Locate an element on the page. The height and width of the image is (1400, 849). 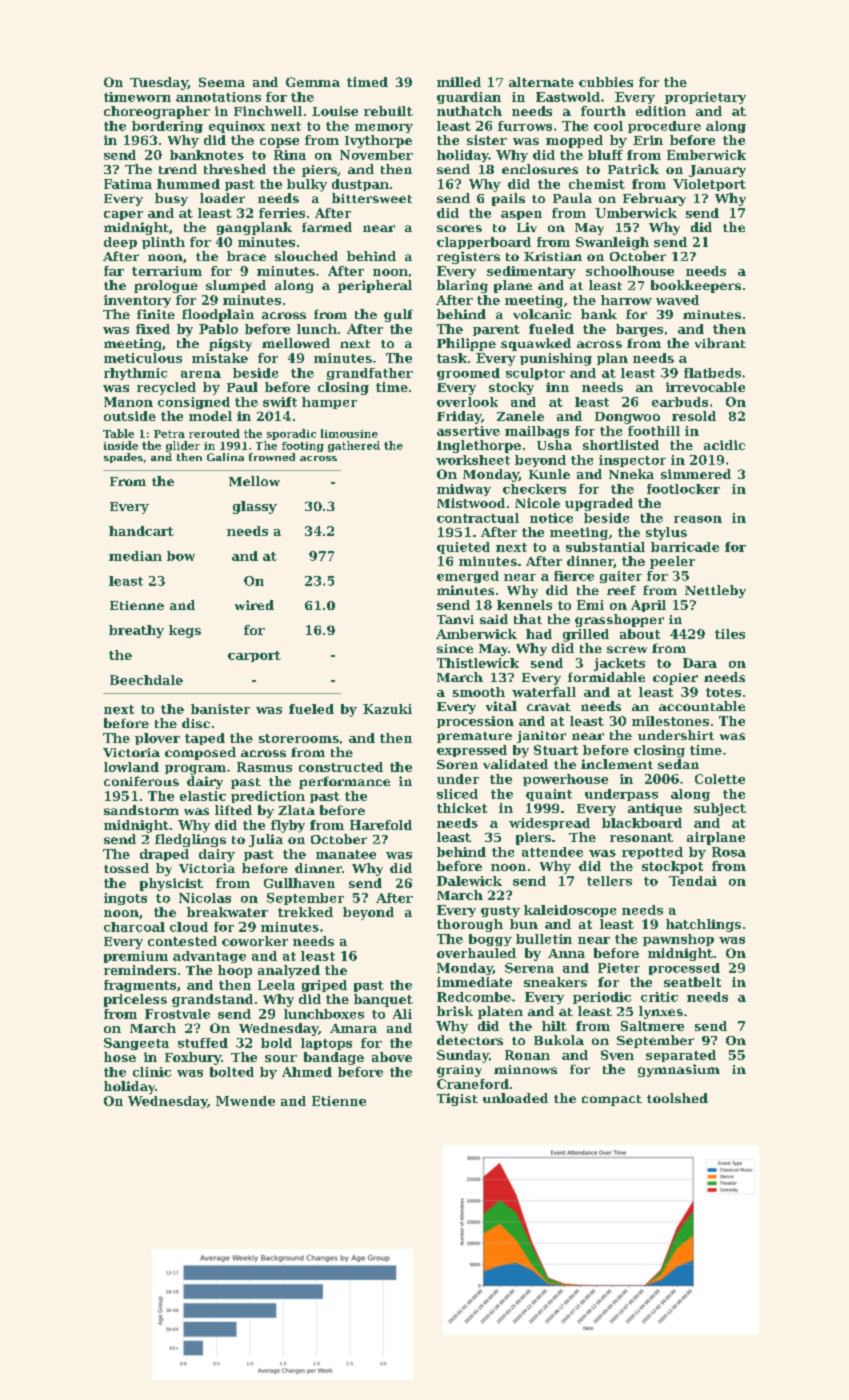
grasshopper is located at coordinates (619, 620).
